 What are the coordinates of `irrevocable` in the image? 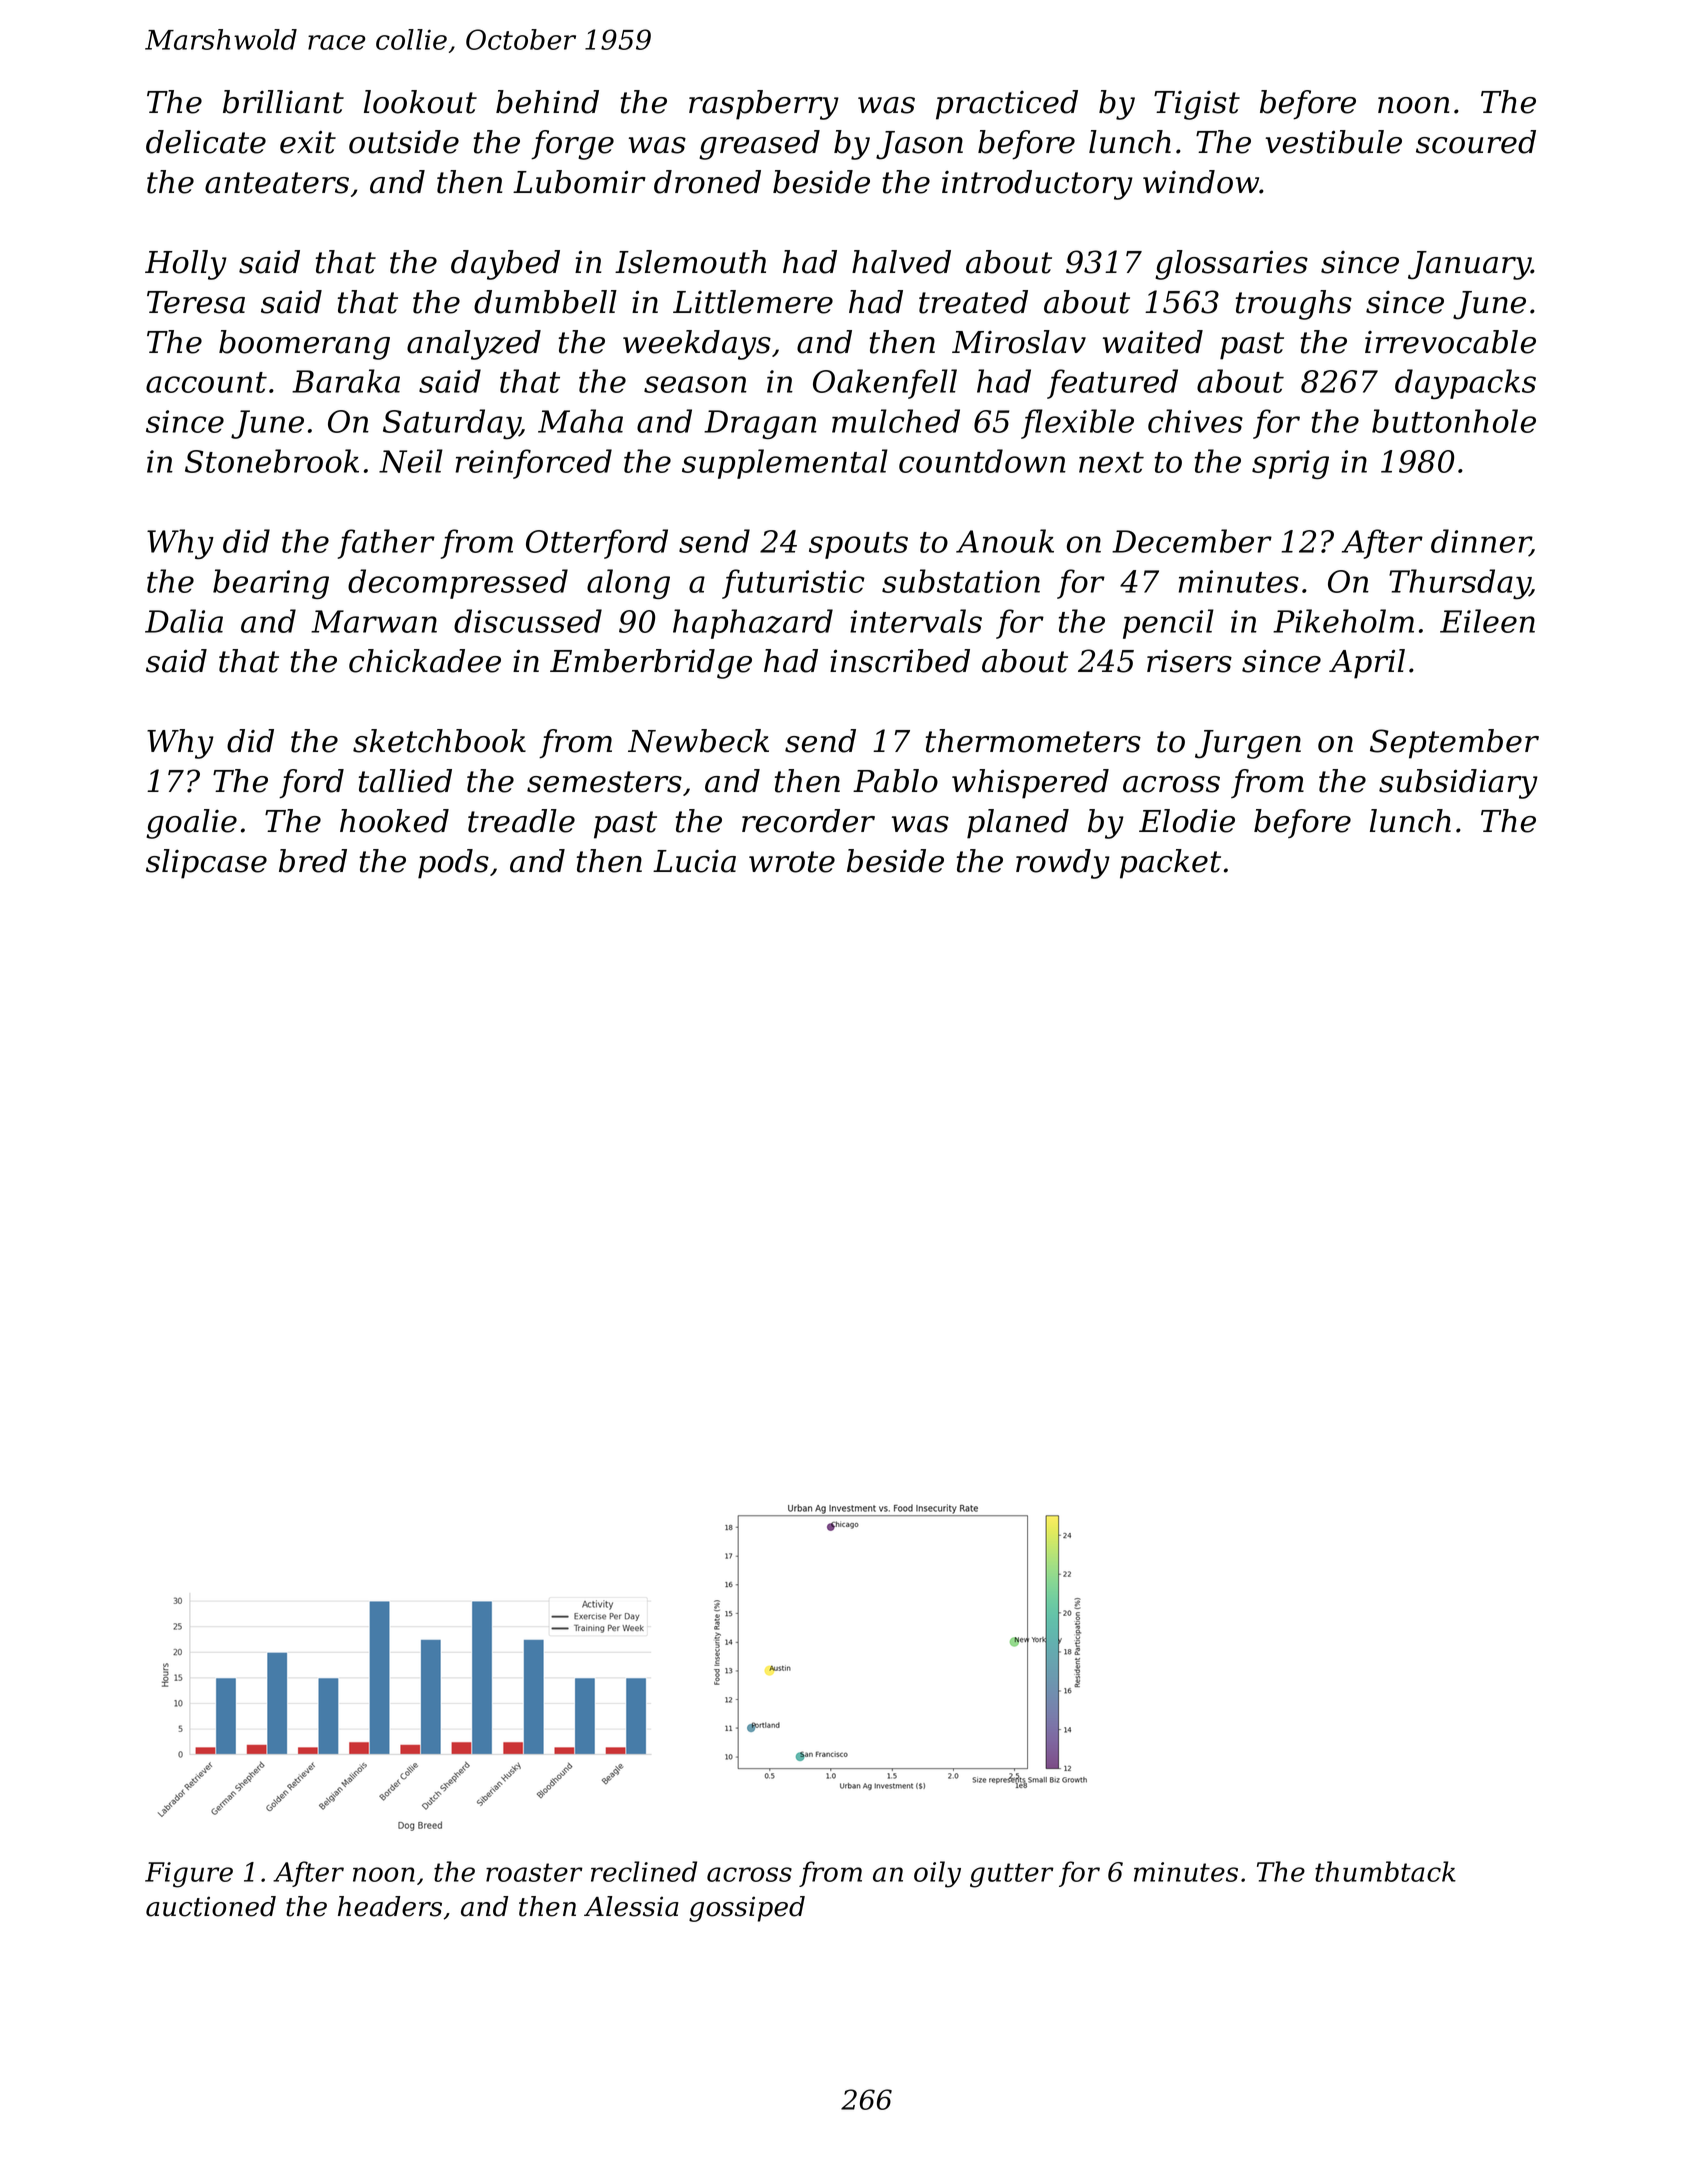 It's located at (1450, 342).
